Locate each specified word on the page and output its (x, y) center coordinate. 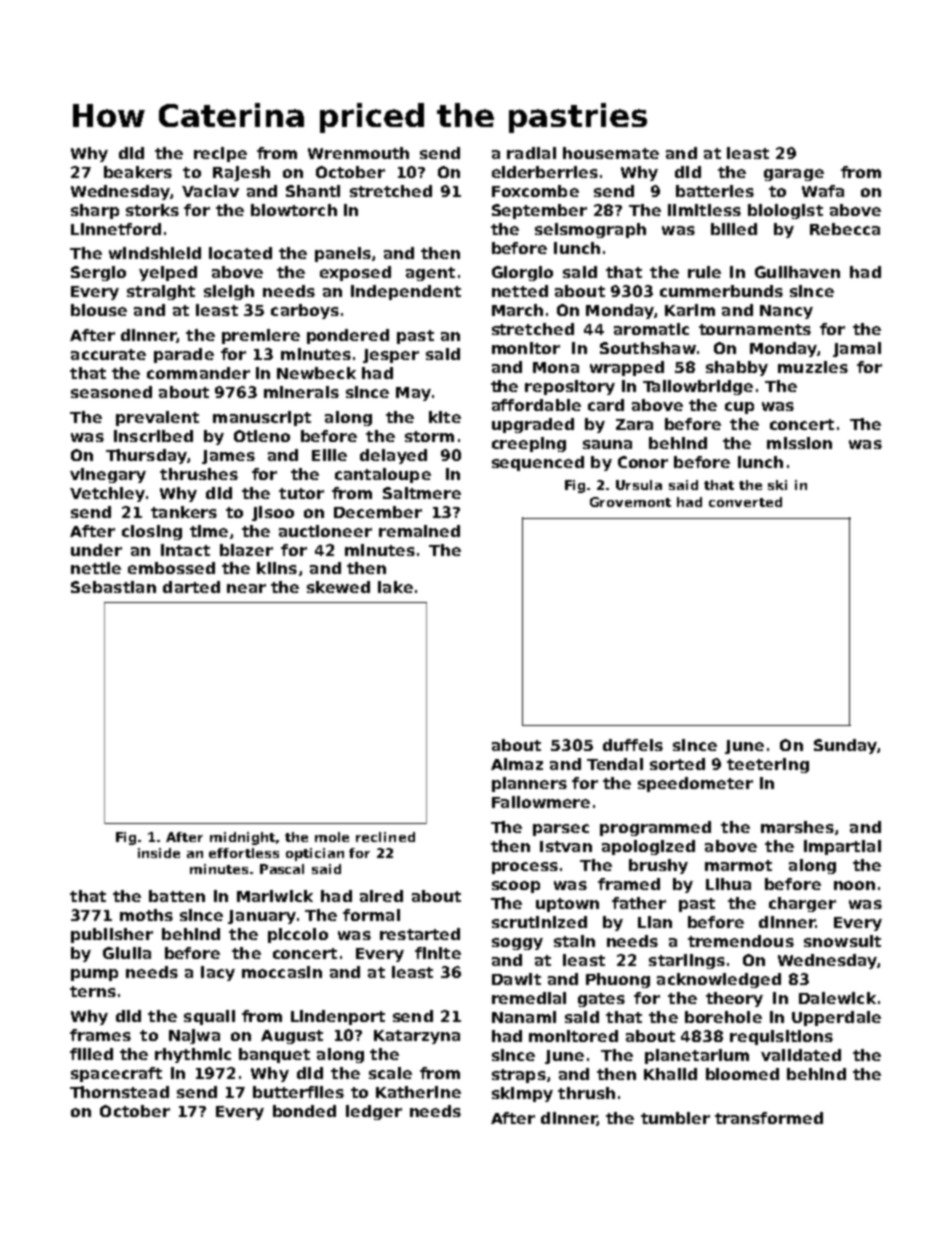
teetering (768, 765)
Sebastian (113, 587)
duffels (633, 745)
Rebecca (845, 229)
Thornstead (119, 1092)
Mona (556, 367)
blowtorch (294, 210)
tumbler (675, 1118)
